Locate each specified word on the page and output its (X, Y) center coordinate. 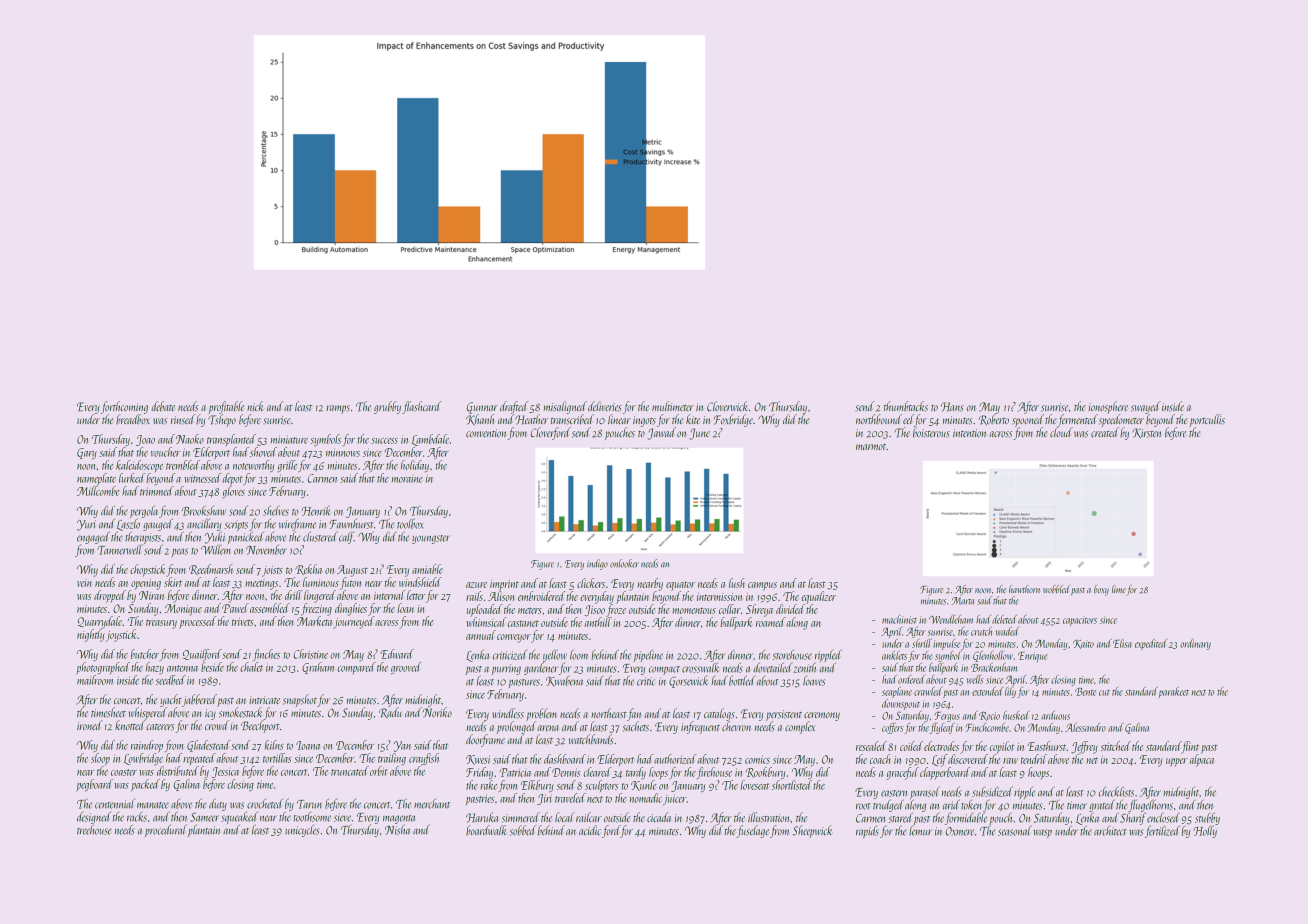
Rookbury (765, 773)
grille (287, 466)
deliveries (605, 406)
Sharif (1133, 818)
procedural (166, 830)
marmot (871, 447)
